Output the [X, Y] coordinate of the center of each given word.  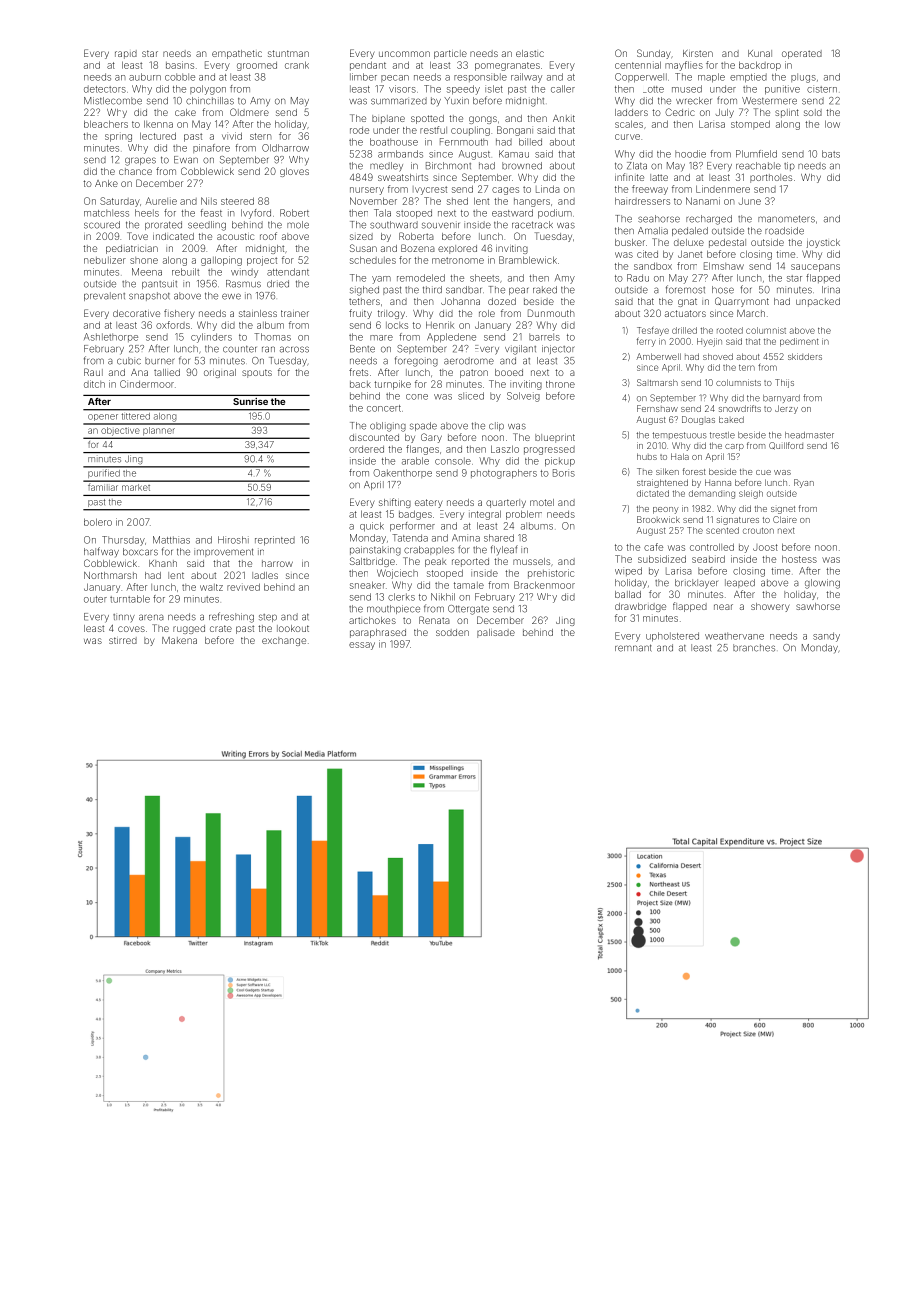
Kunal [760, 53]
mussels [531, 561]
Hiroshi [233, 540]
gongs [483, 120]
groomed [257, 66]
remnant [633, 648]
